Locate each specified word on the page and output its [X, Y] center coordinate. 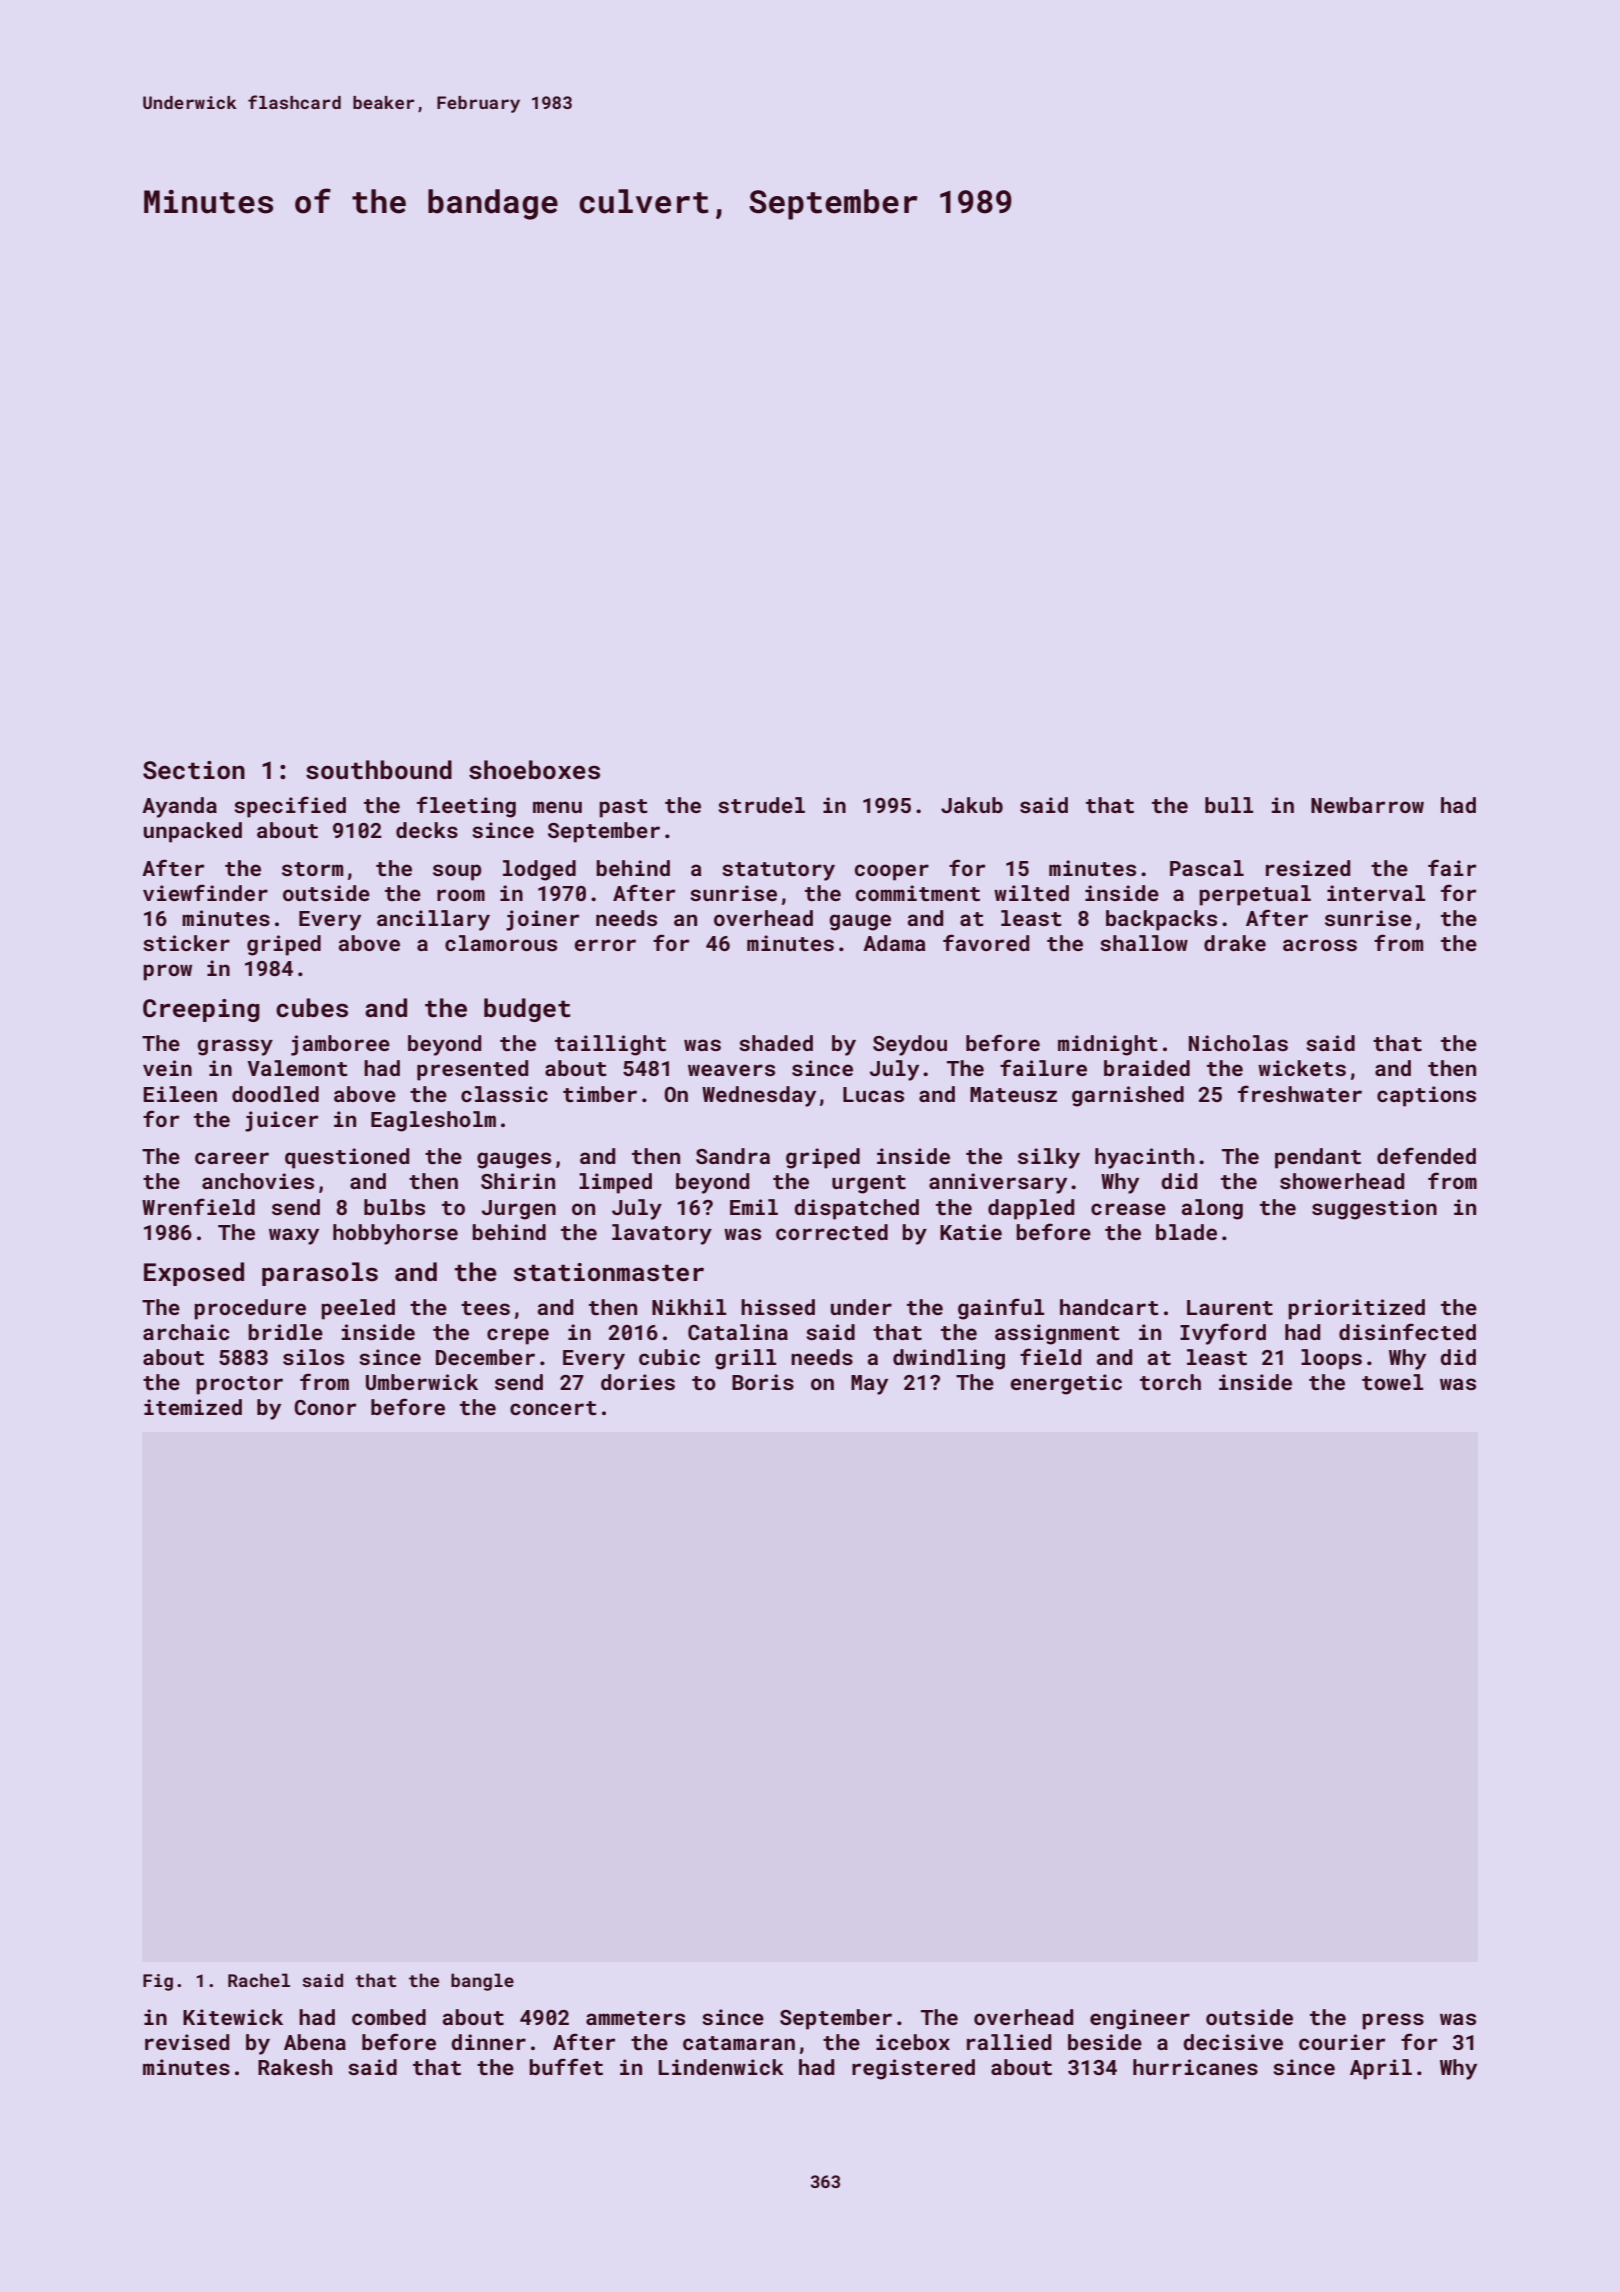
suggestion [1374, 1209]
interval [1376, 893]
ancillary [433, 920]
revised [187, 2042]
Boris [763, 1382]
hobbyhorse [395, 1234]
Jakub [972, 805]
